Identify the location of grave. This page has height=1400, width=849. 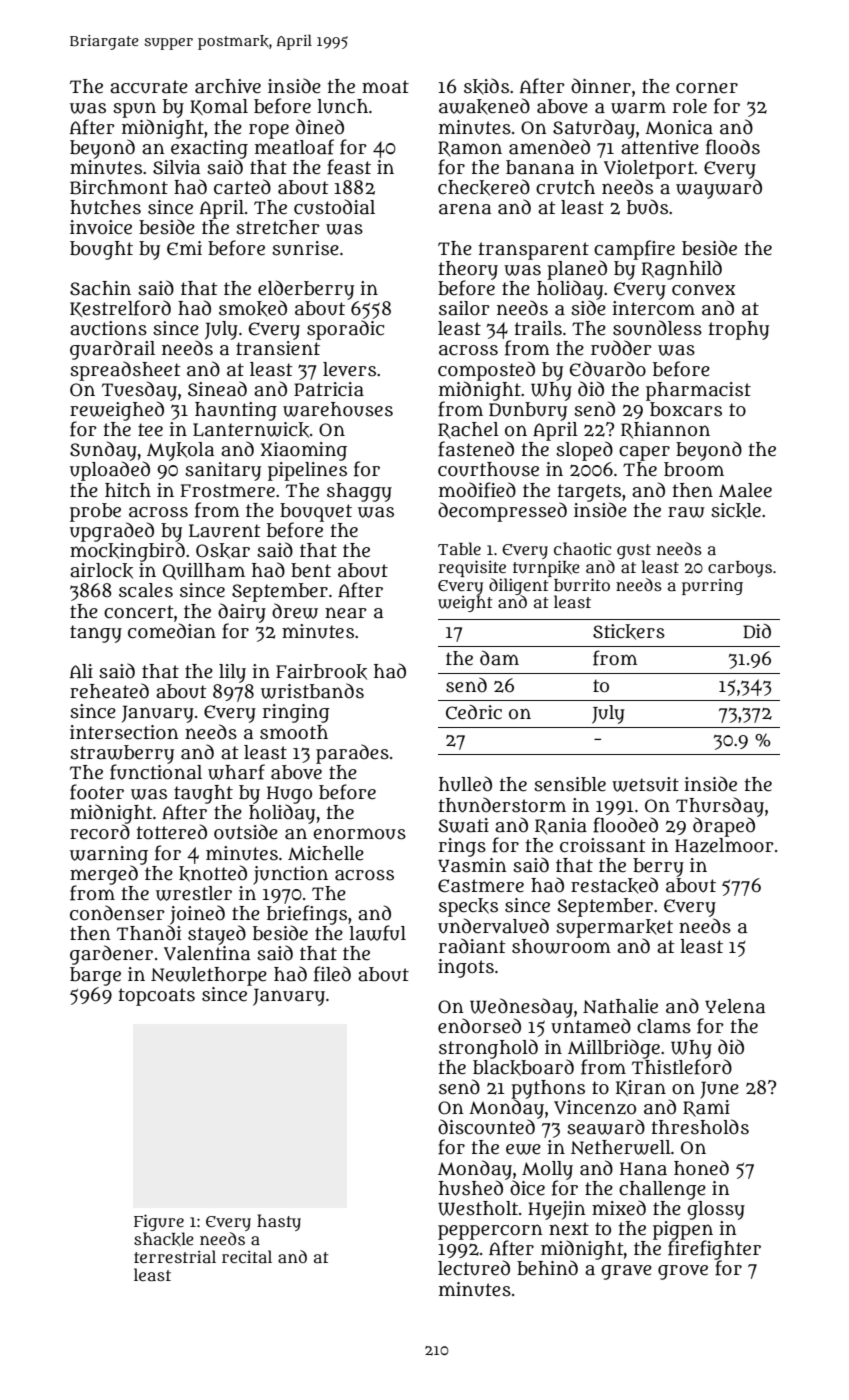
(626, 1272).
